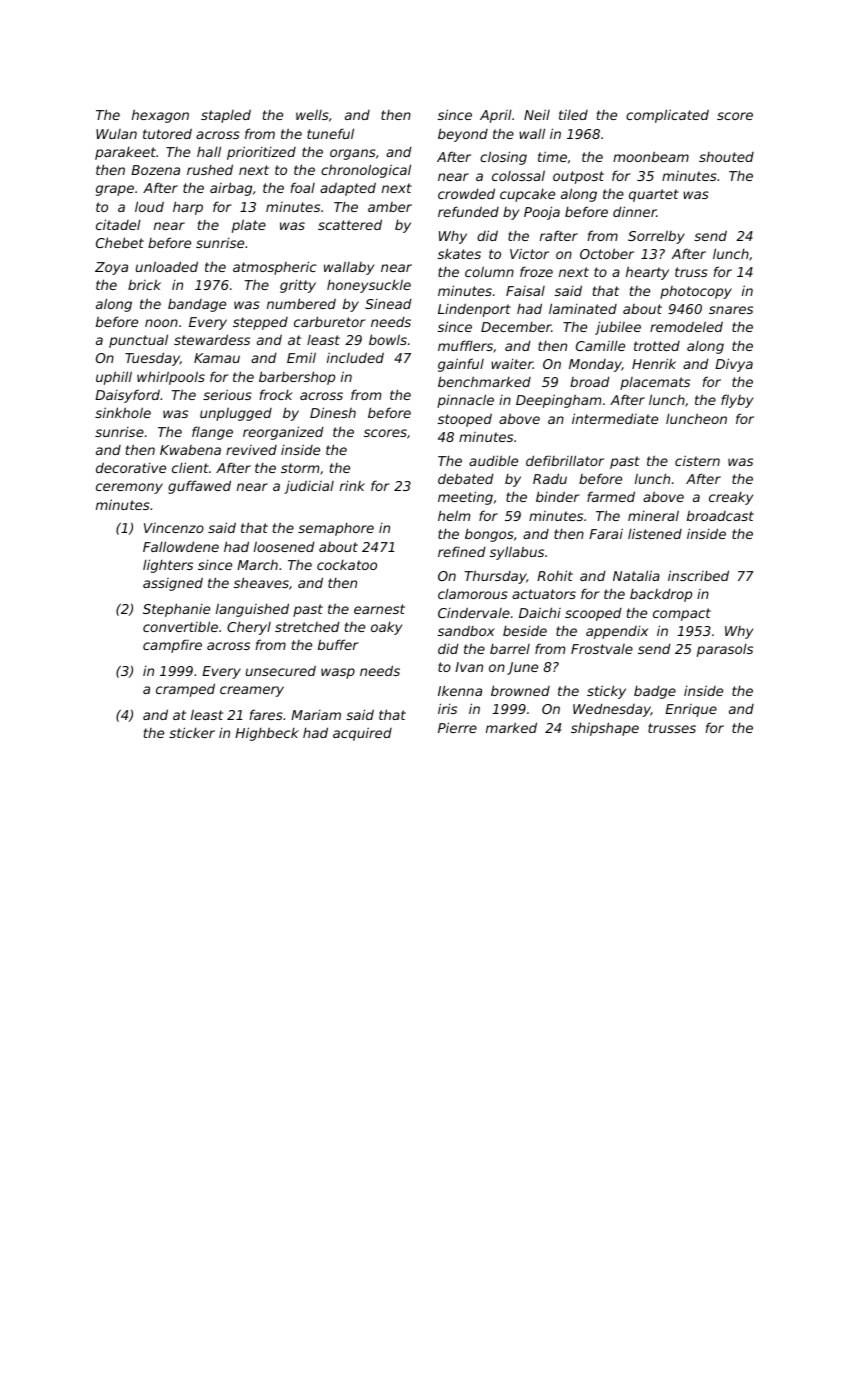 The height and width of the image is (1400, 849). Describe the element at coordinates (261, 582) in the image. I see `sheaves` at that location.
